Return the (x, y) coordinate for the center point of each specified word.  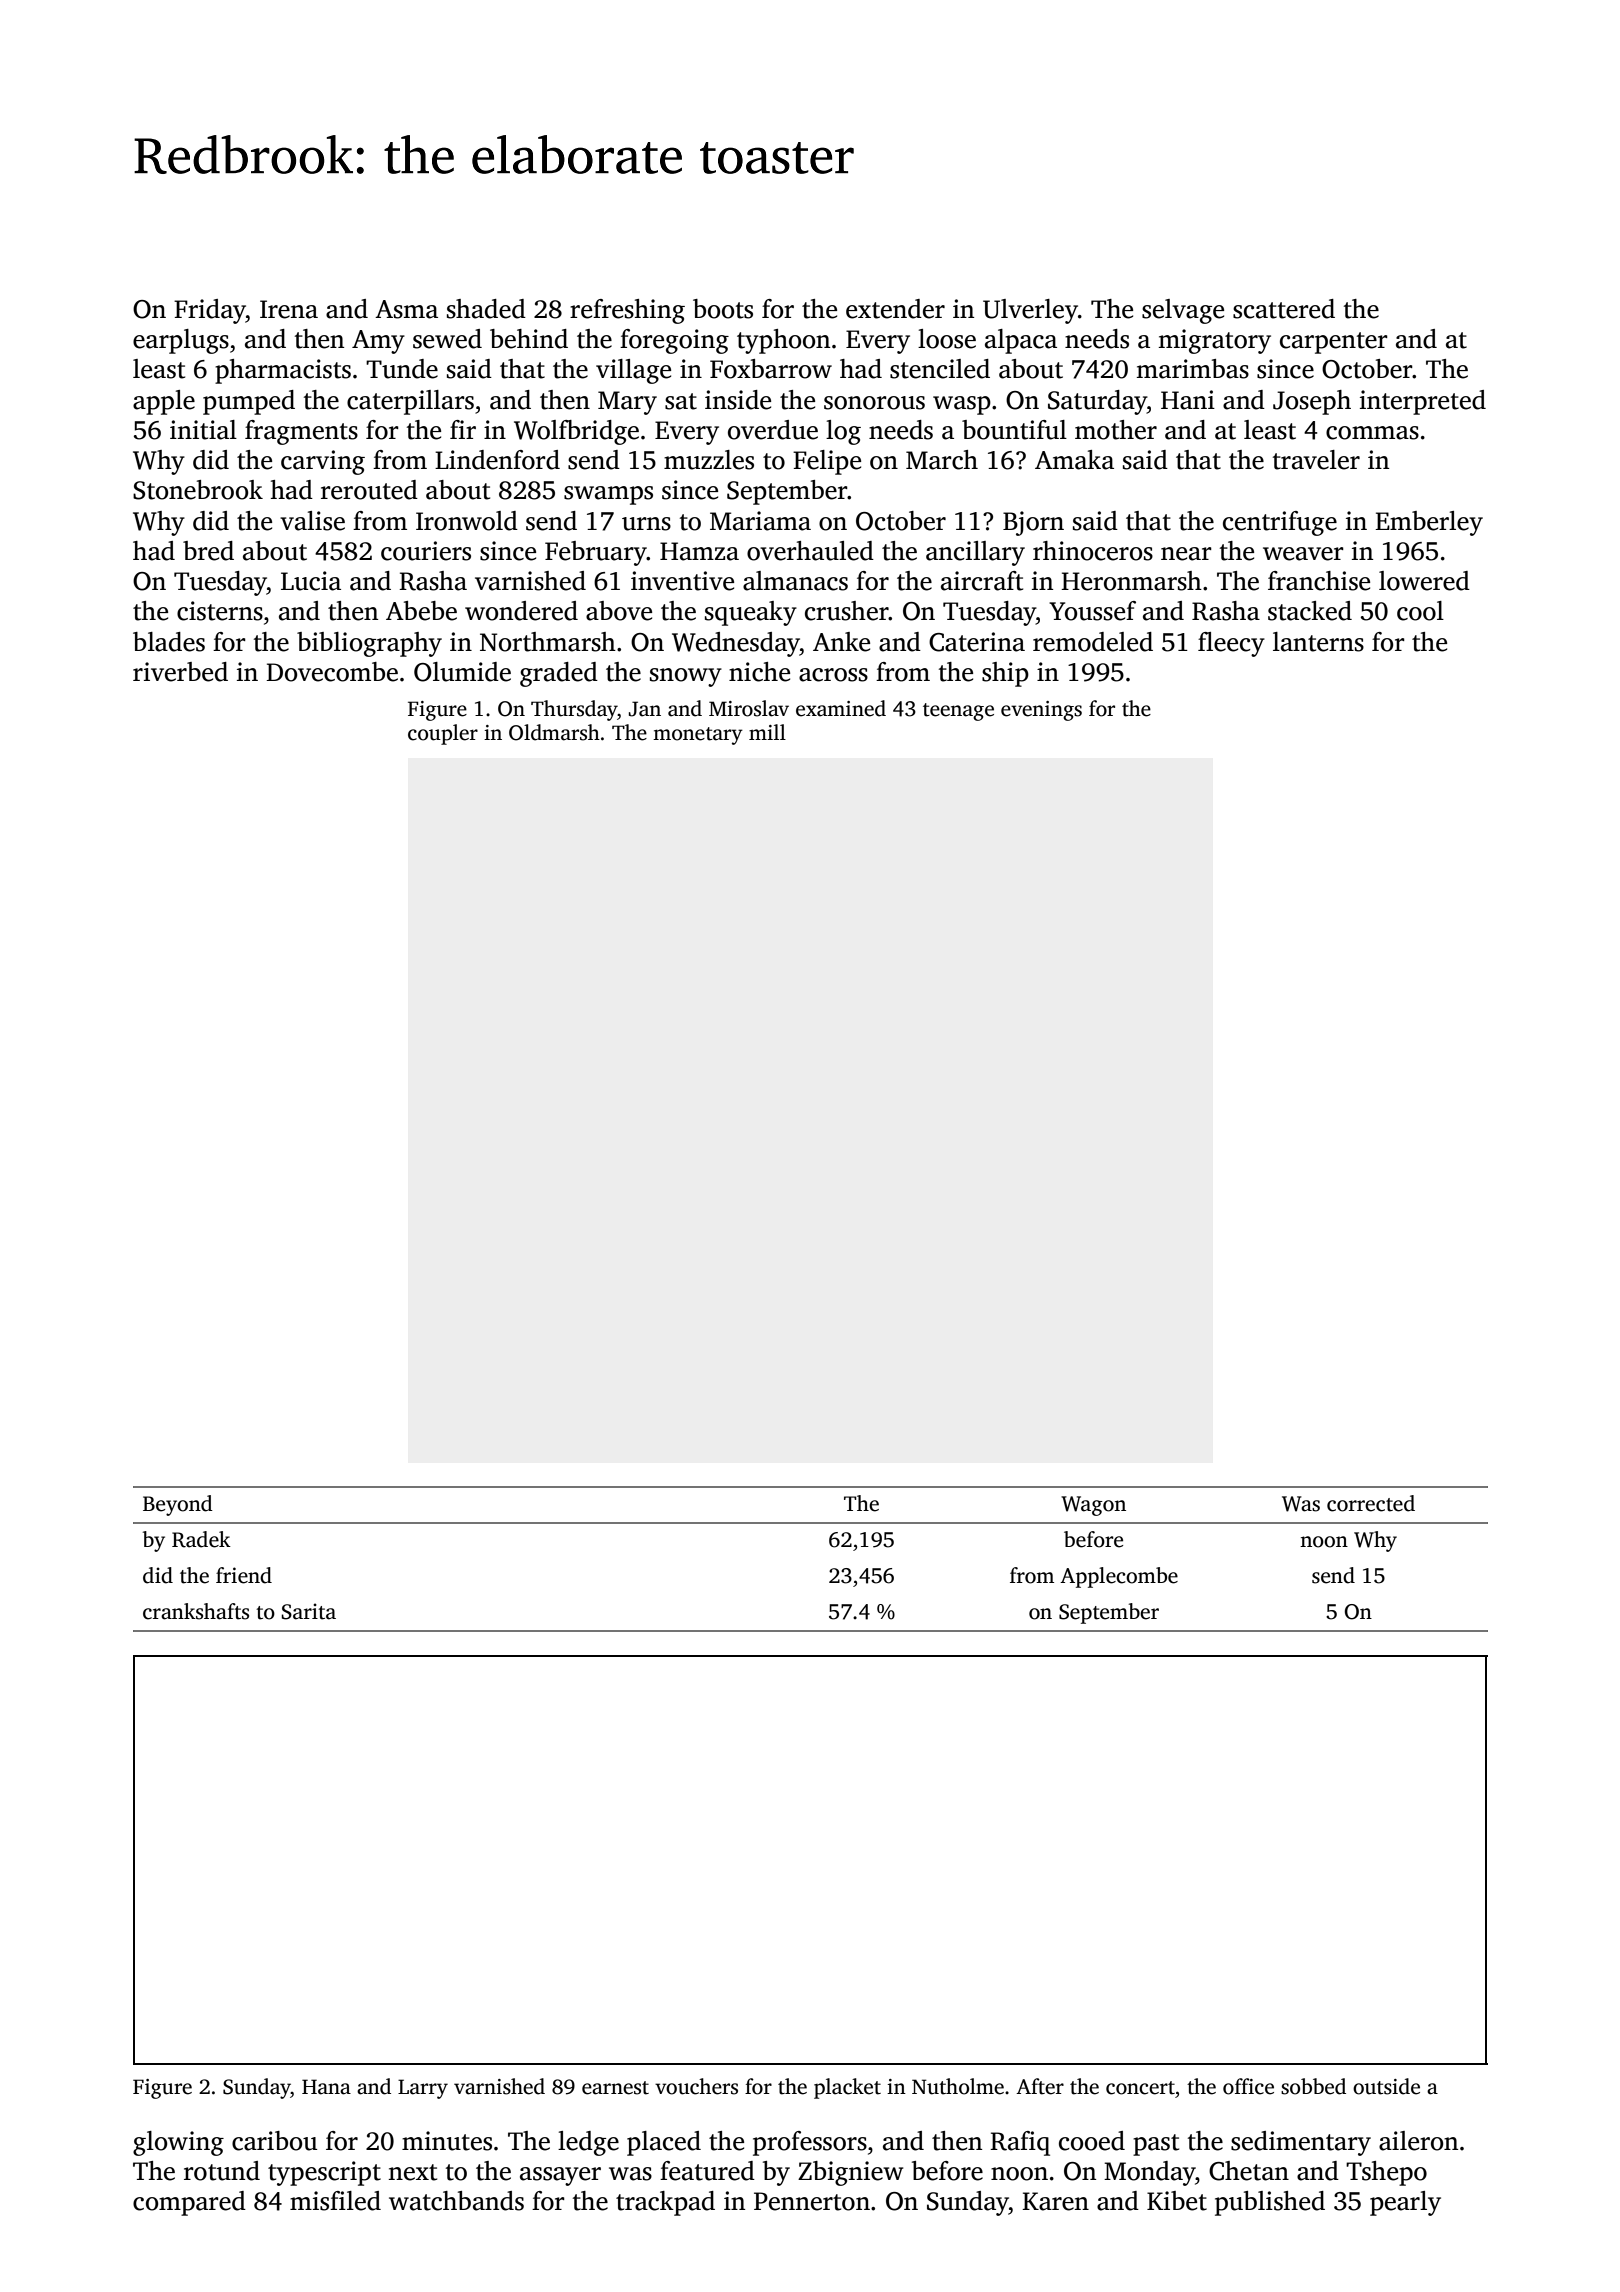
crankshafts (196, 1611)
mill (767, 732)
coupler (443, 734)
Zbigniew (850, 2173)
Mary (627, 403)
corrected (1371, 1503)
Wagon (1093, 1506)
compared (189, 2203)
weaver (1303, 554)
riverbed (180, 672)
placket (847, 2088)
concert (1140, 2088)
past (1156, 2145)
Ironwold (467, 521)
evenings (1041, 711)
